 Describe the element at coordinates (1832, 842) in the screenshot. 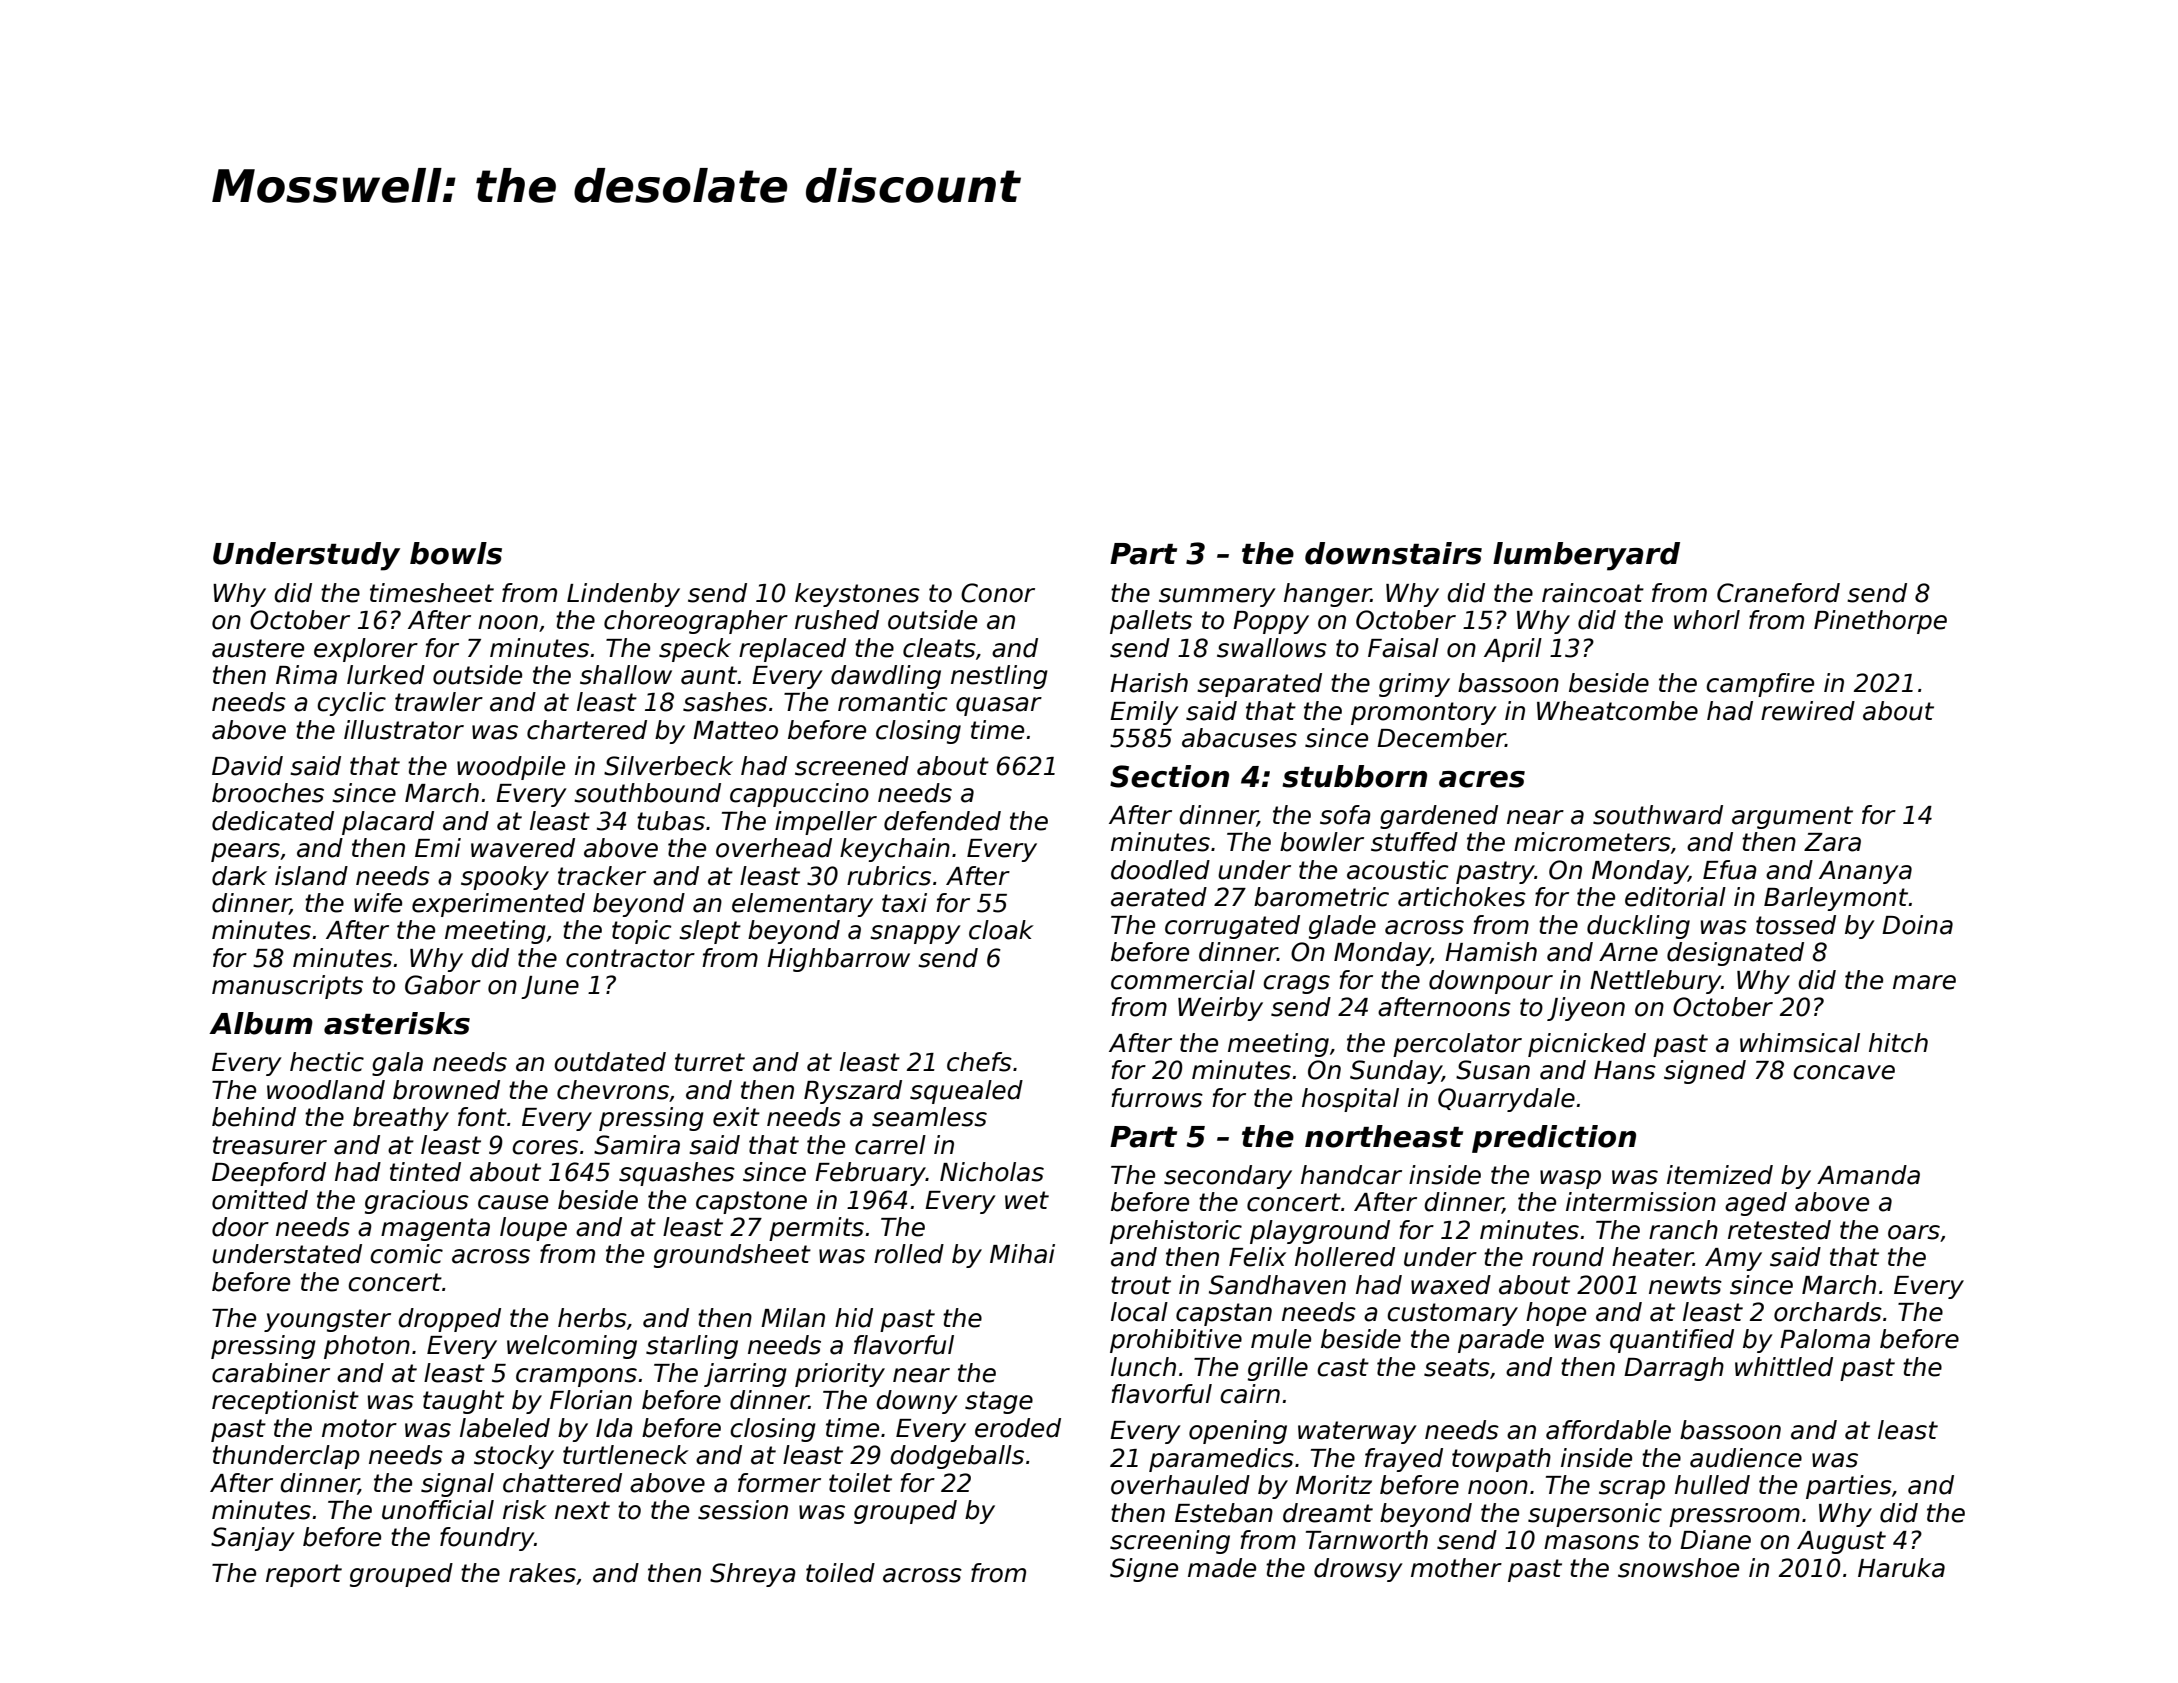

I see `Zara` at that location.
